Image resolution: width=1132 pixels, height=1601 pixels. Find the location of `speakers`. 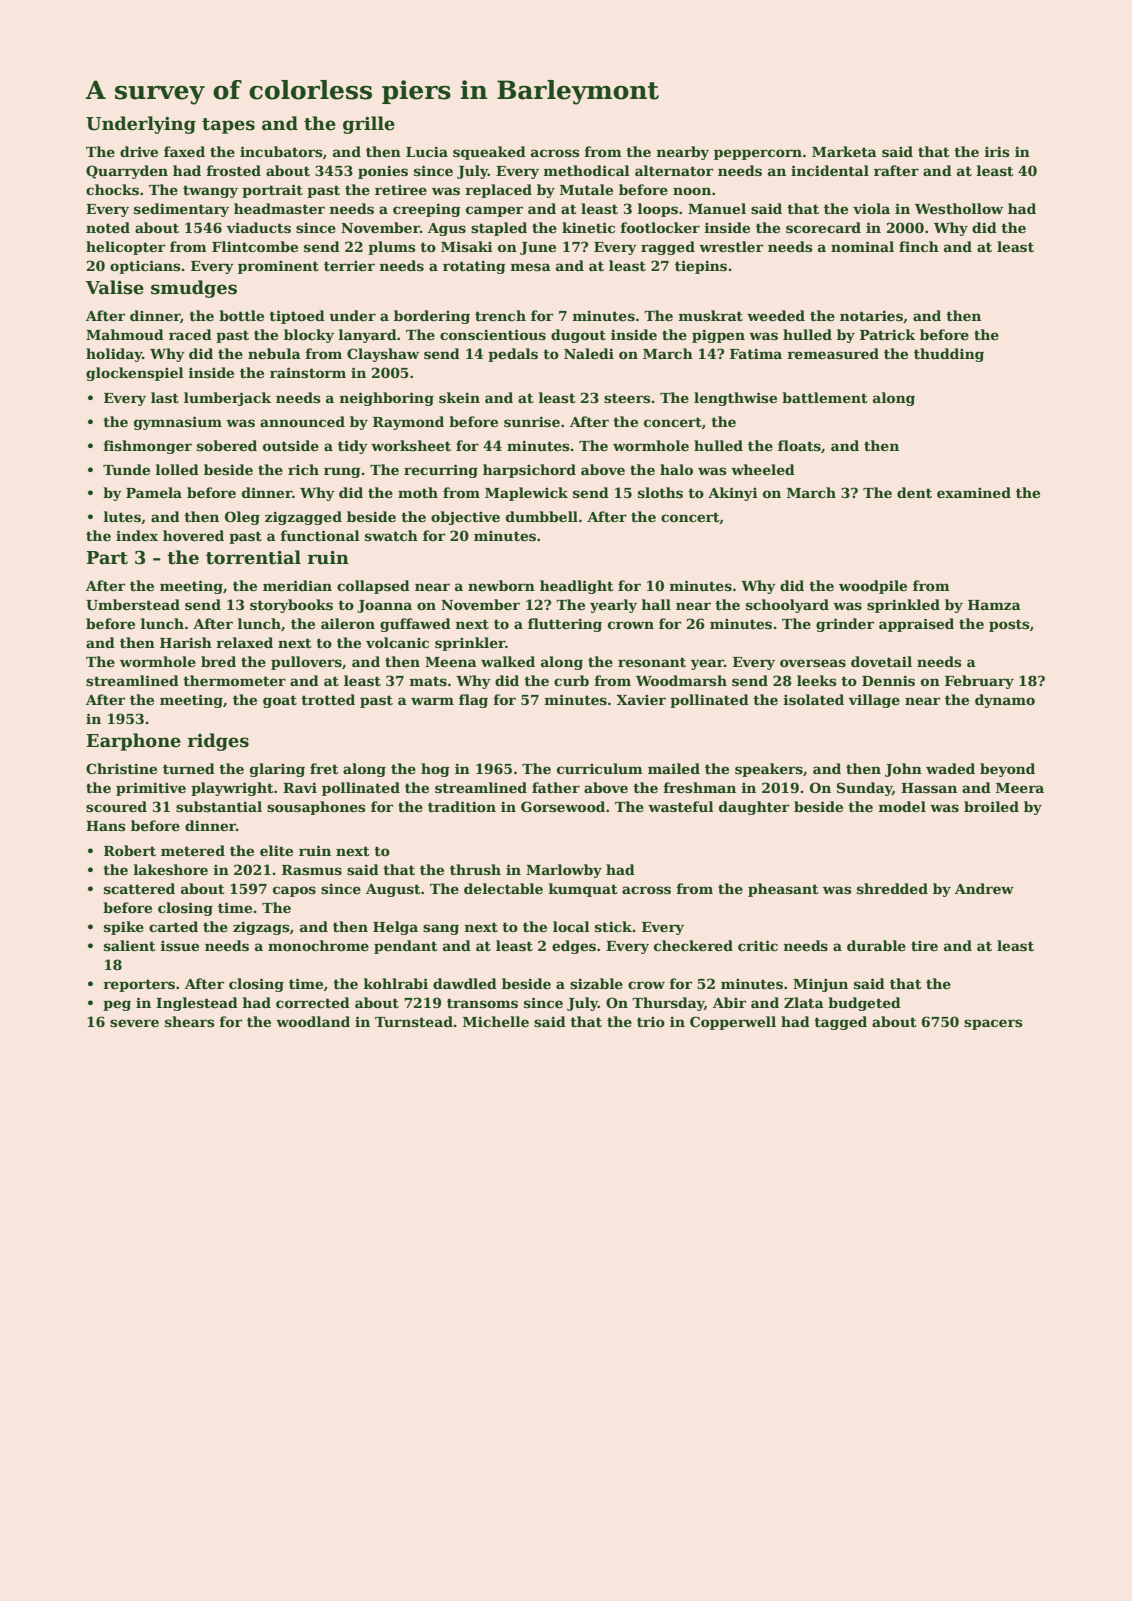

speakers is located at coordinates (769, 770).
